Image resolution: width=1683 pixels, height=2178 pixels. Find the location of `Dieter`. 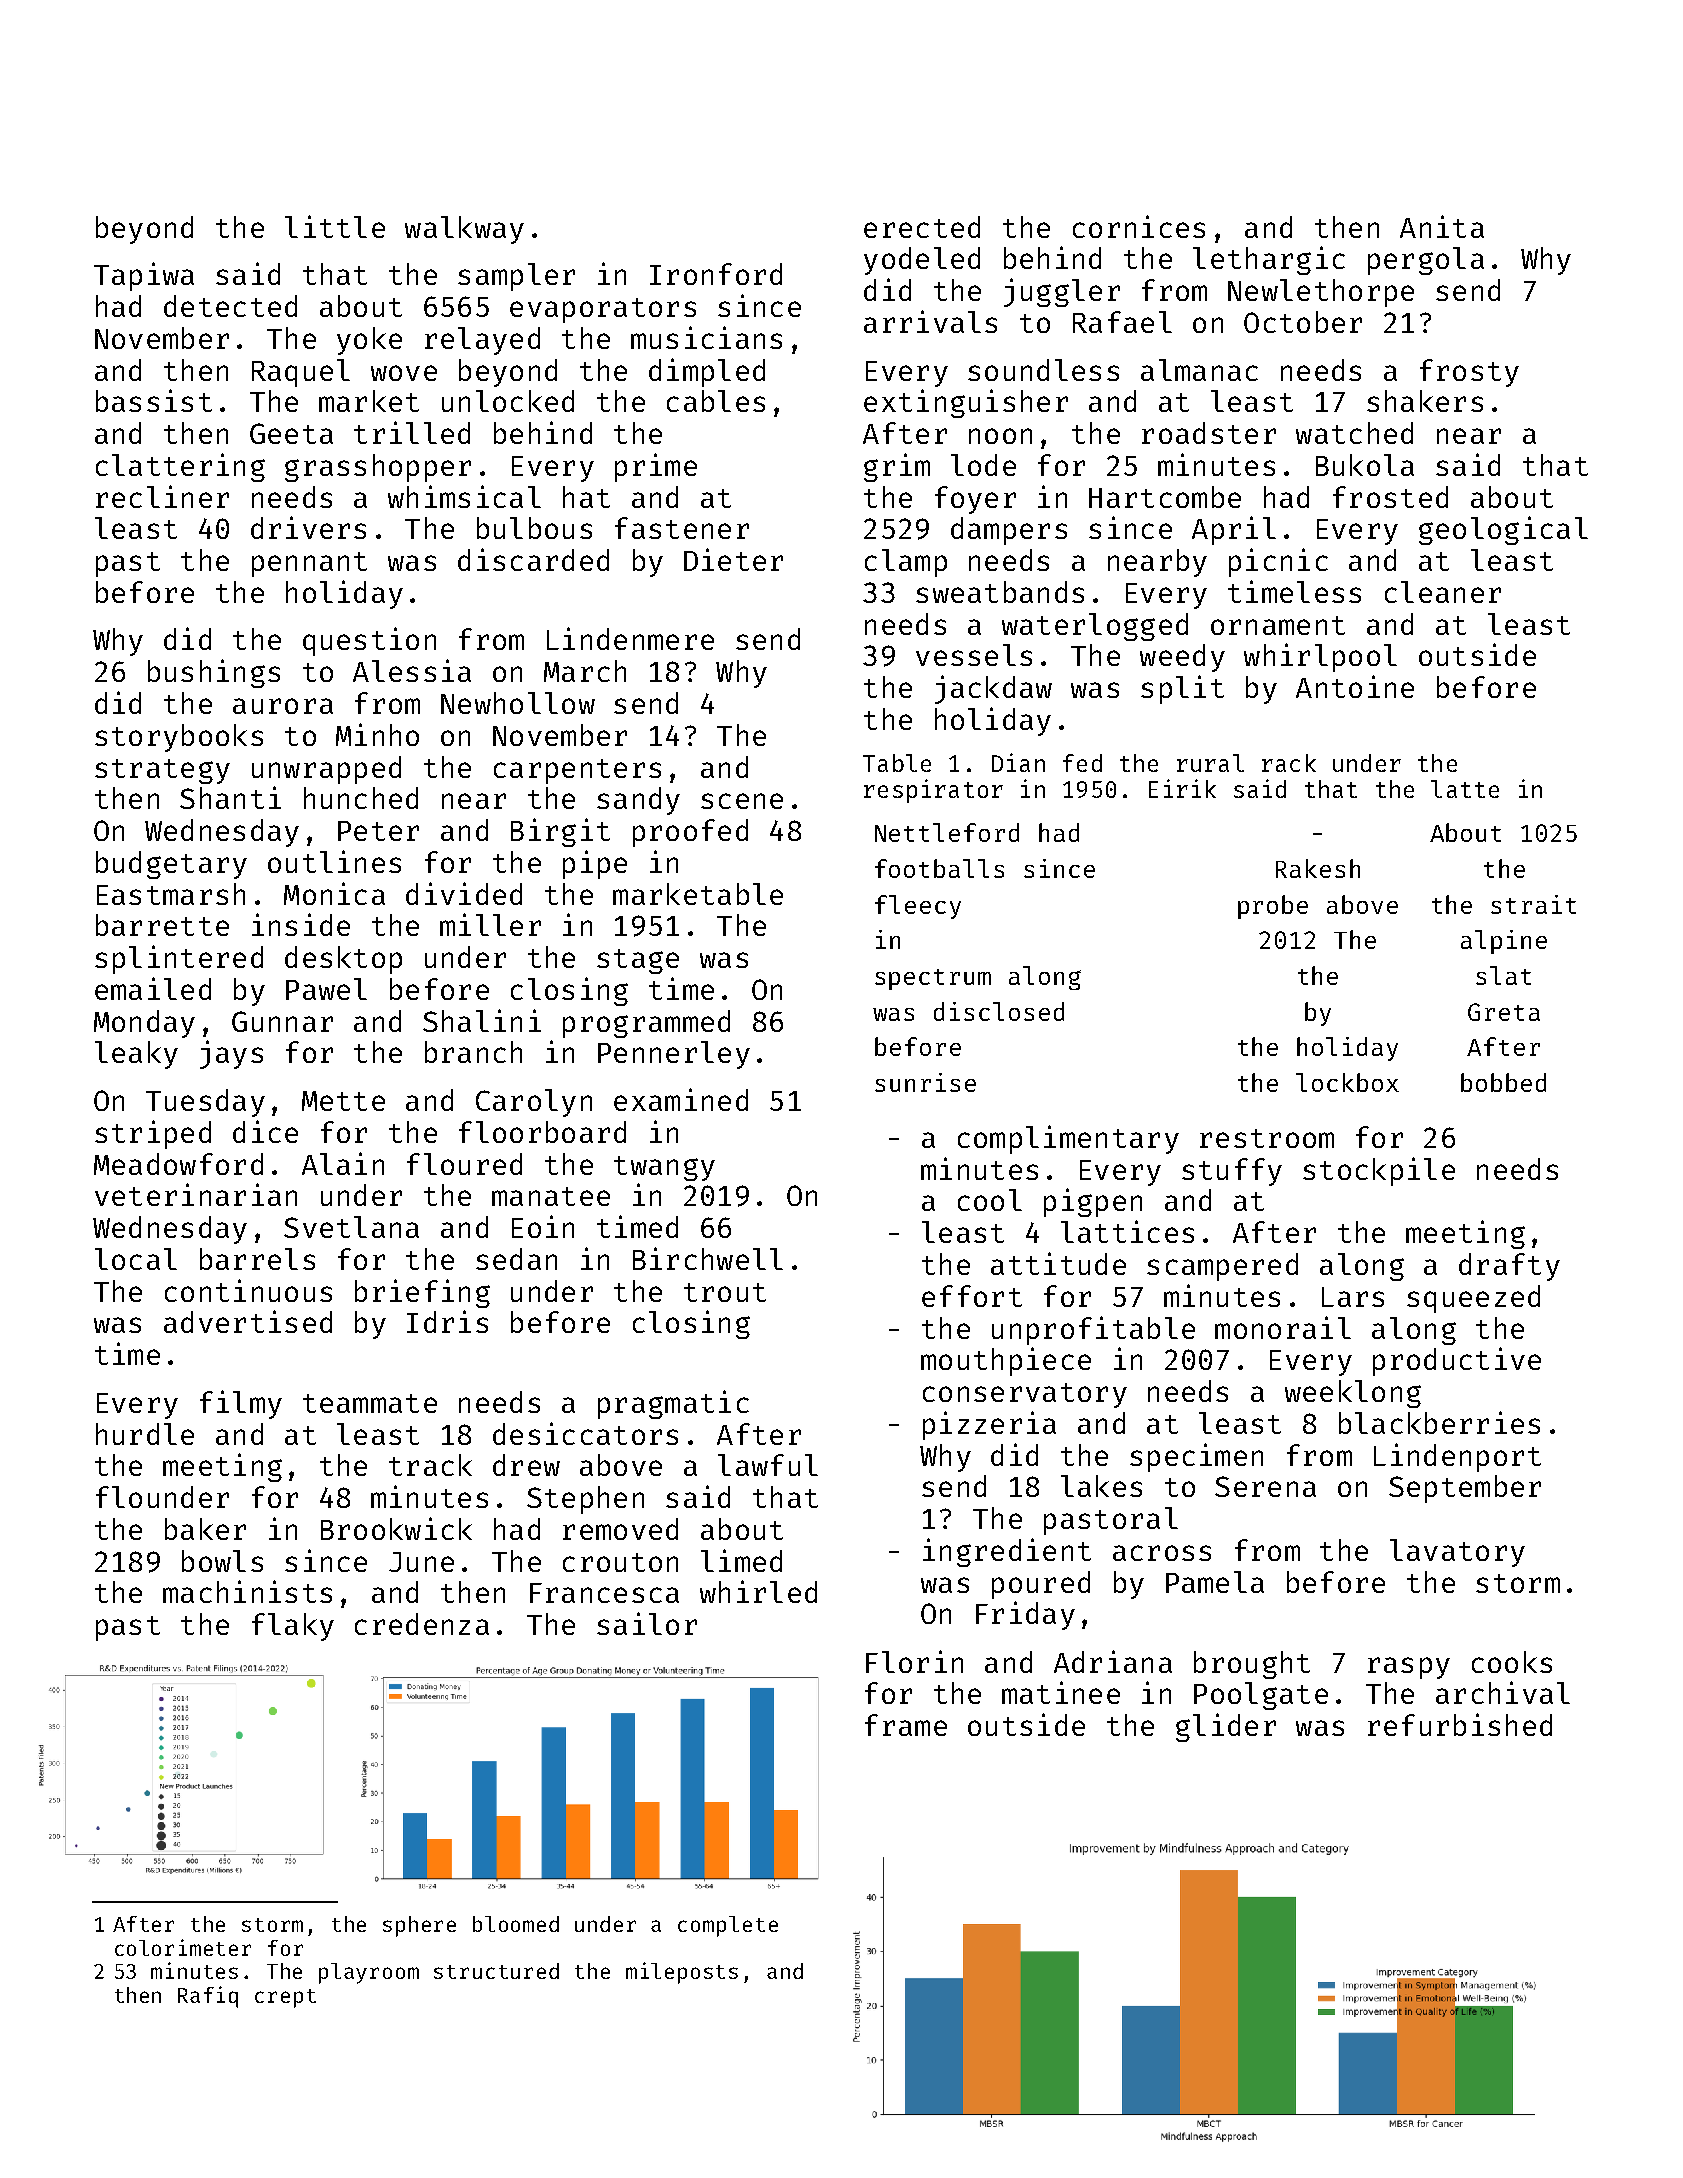

Dieter is located at coordinates (733, 559).
